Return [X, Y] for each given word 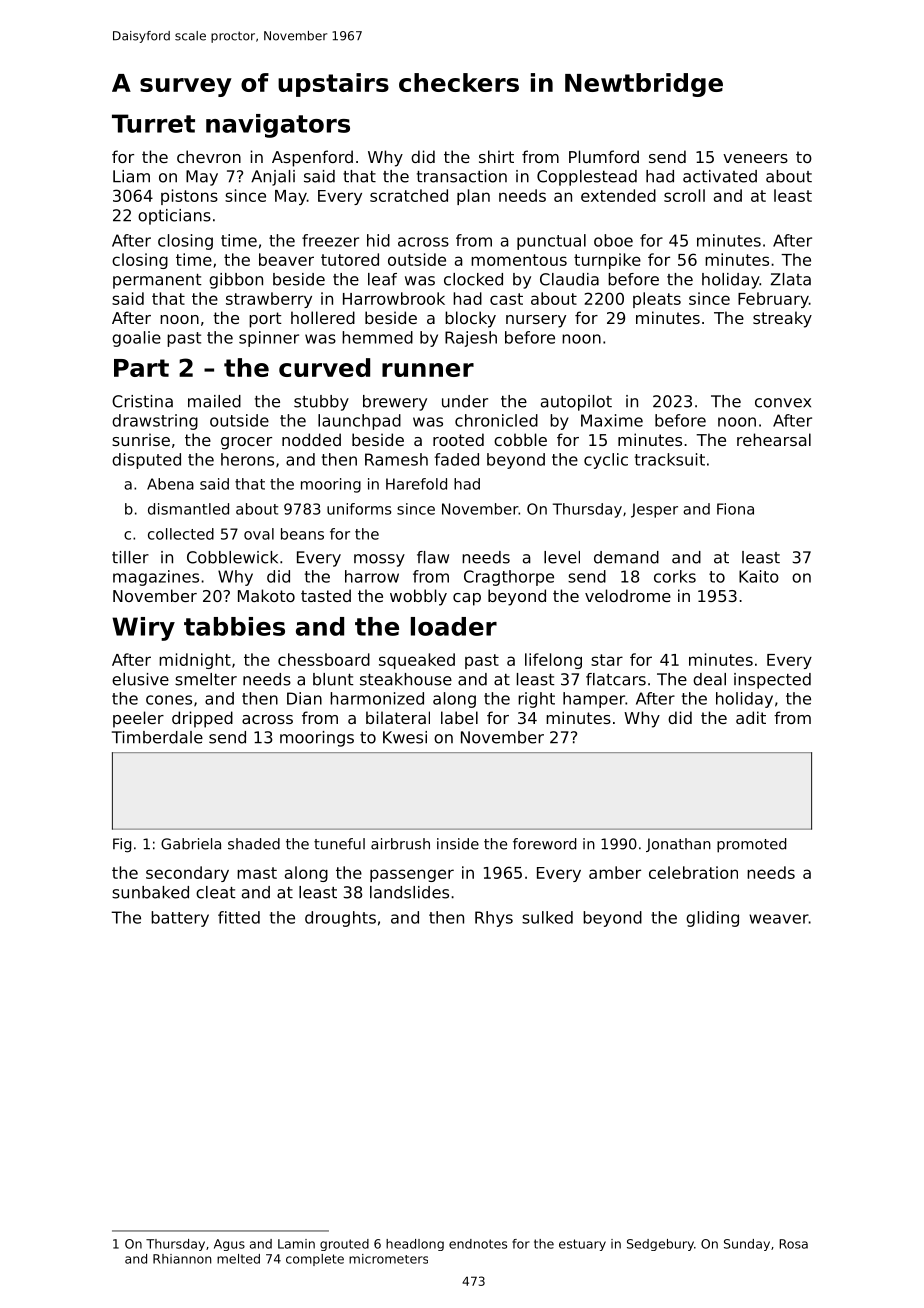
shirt [496, 156]
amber [615, 872]
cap [467, 599]
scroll [684, 195]
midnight [195, 661]
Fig [122, 845]
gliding [712, 919]
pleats [657, 300]
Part [141, 368]
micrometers [388, 1259]
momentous [519, 260]
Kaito [759, 576]
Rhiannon [182, 1259]
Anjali [273, 178]
